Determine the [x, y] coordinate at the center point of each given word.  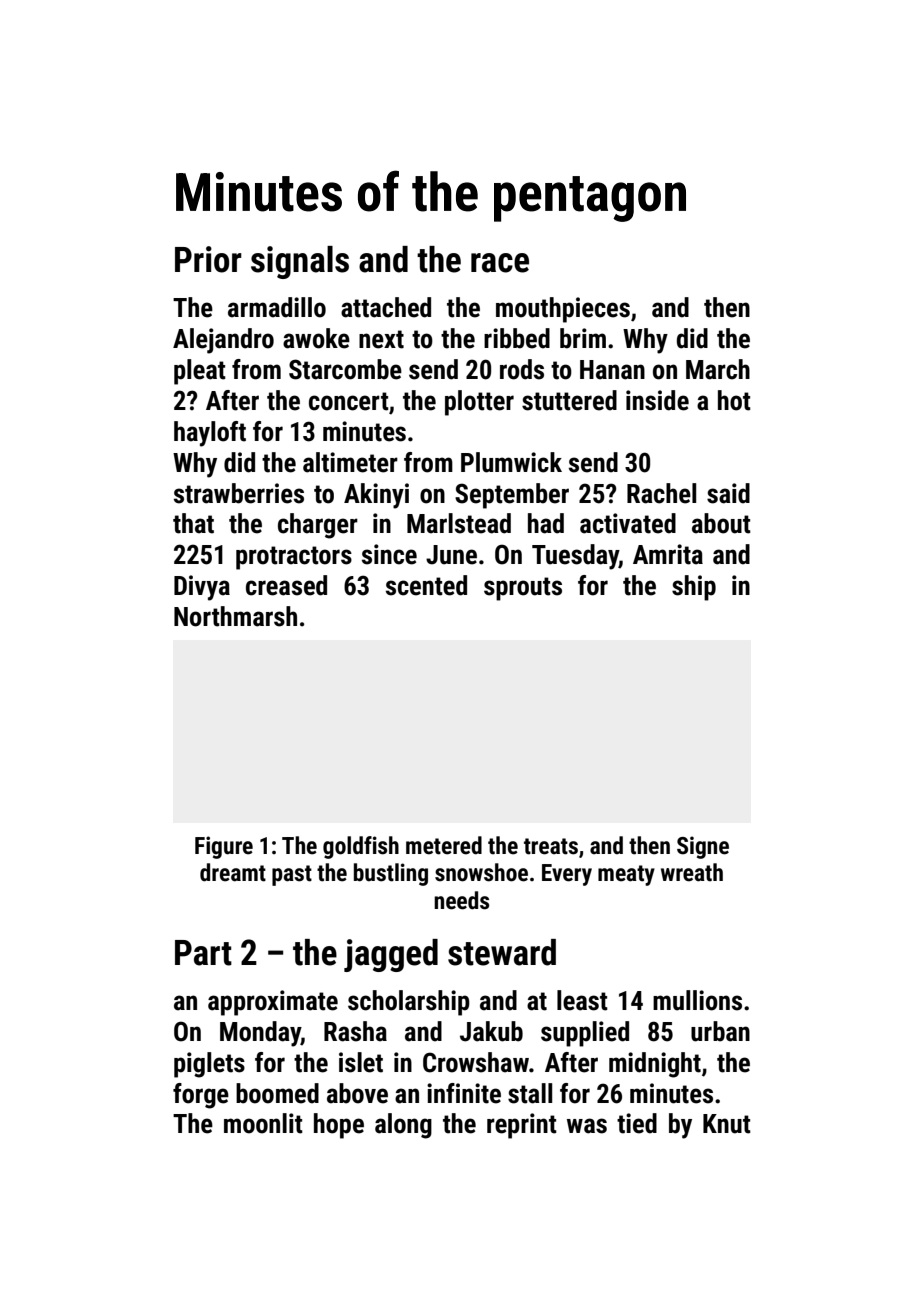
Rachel [661, 493]
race [500, 263]
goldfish [361, 847]
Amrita [668, 554]
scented [426, 585]
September [512, 496]
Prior [208, 259]
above [357, 1093]
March [718, 369]
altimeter [350, 462]
